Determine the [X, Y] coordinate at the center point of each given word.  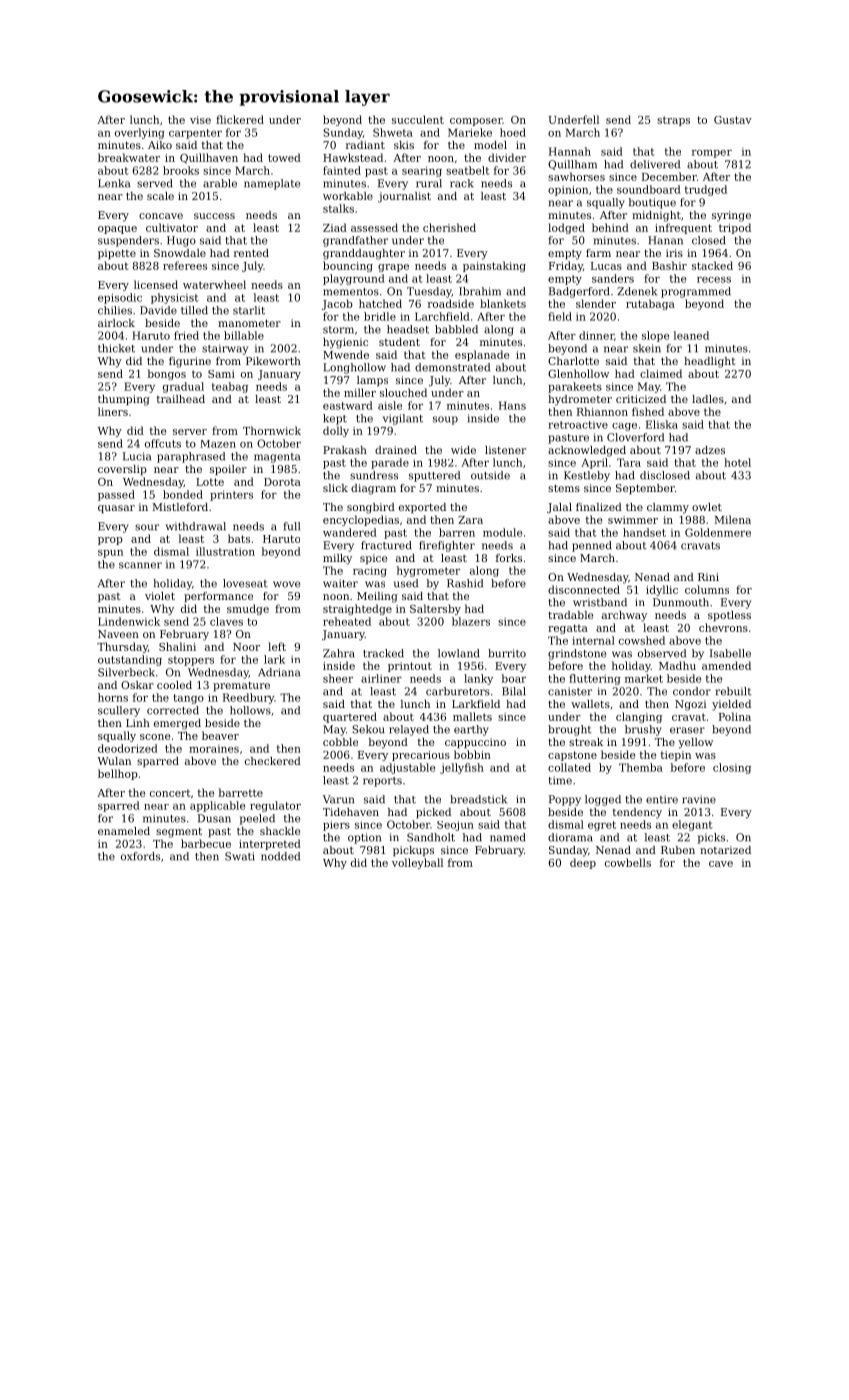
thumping [124, 400]
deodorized [128, 748]
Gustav [733, 120]
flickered [240, 119]
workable [348, 196]
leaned [691, 335]
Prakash [345, 450]
